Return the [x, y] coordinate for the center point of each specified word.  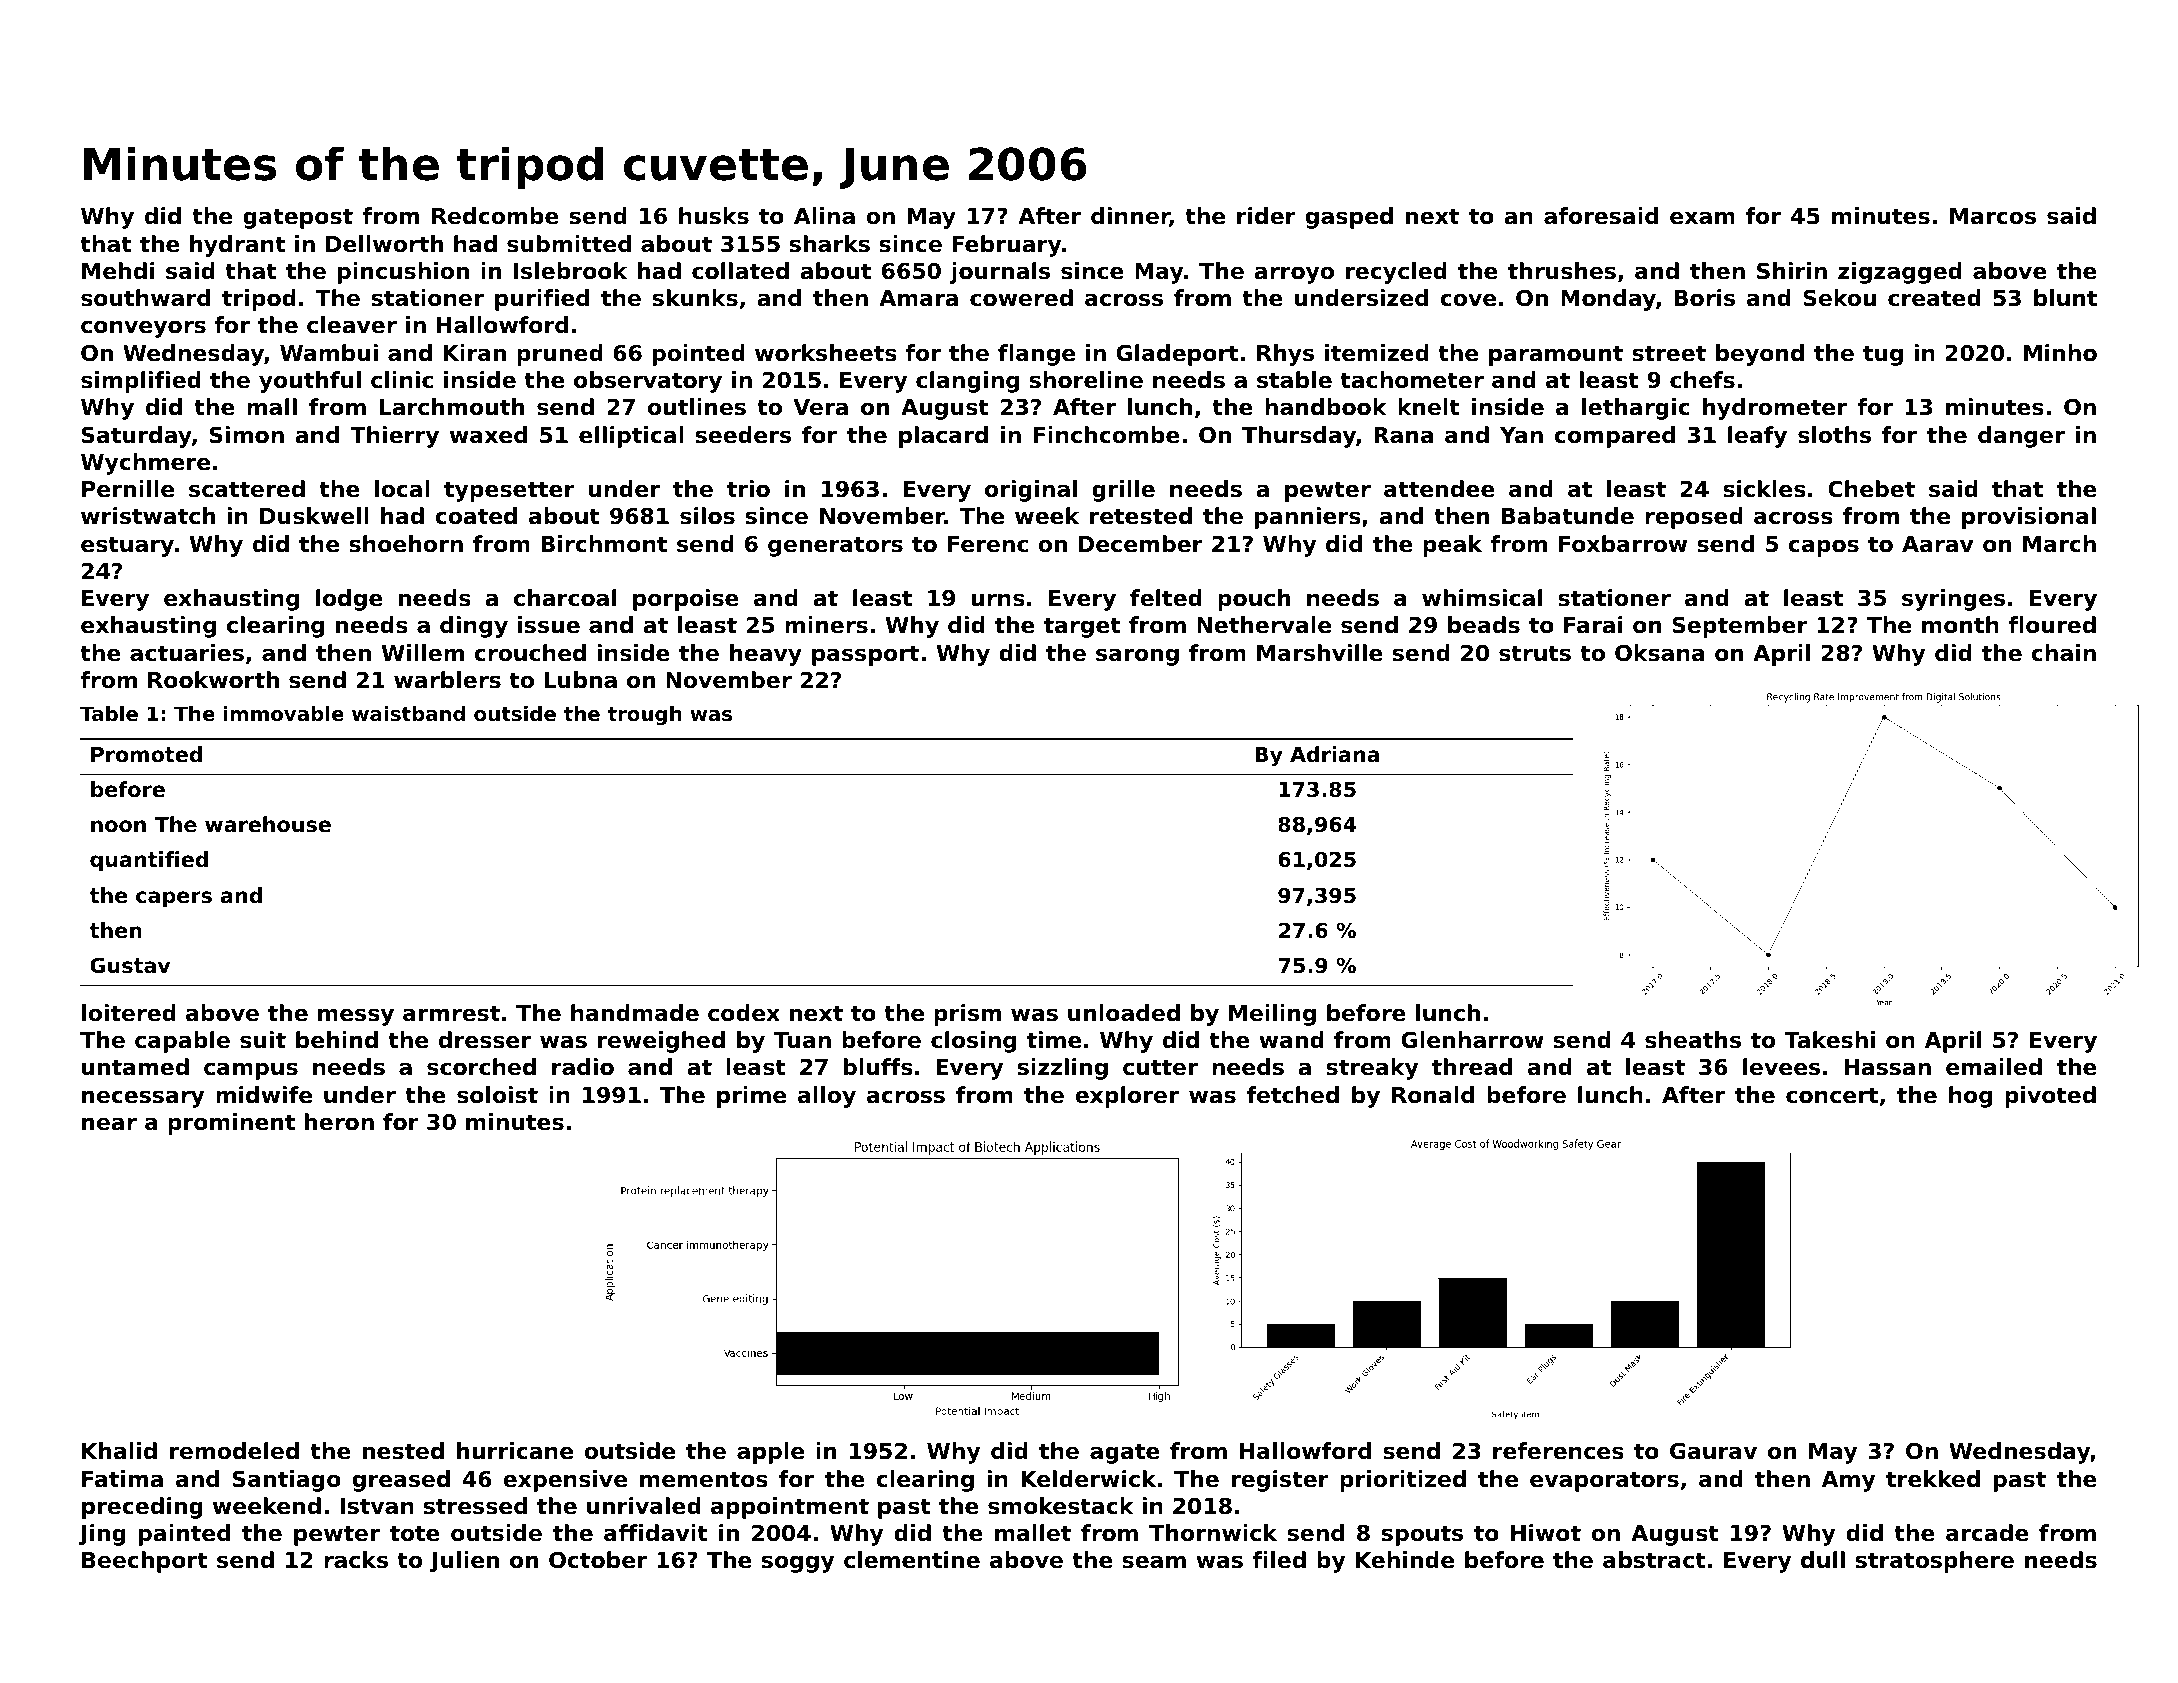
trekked [1933, 1479]
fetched [1293, 1095]
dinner [1130, 217]
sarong [1137, 657]
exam [1702, 218]
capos [1823, 548]
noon [118, 826]
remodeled [234, 1451]
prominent [231, 1124]
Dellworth [384, 244]
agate [1125, 1453]
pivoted [2050, 1097]
